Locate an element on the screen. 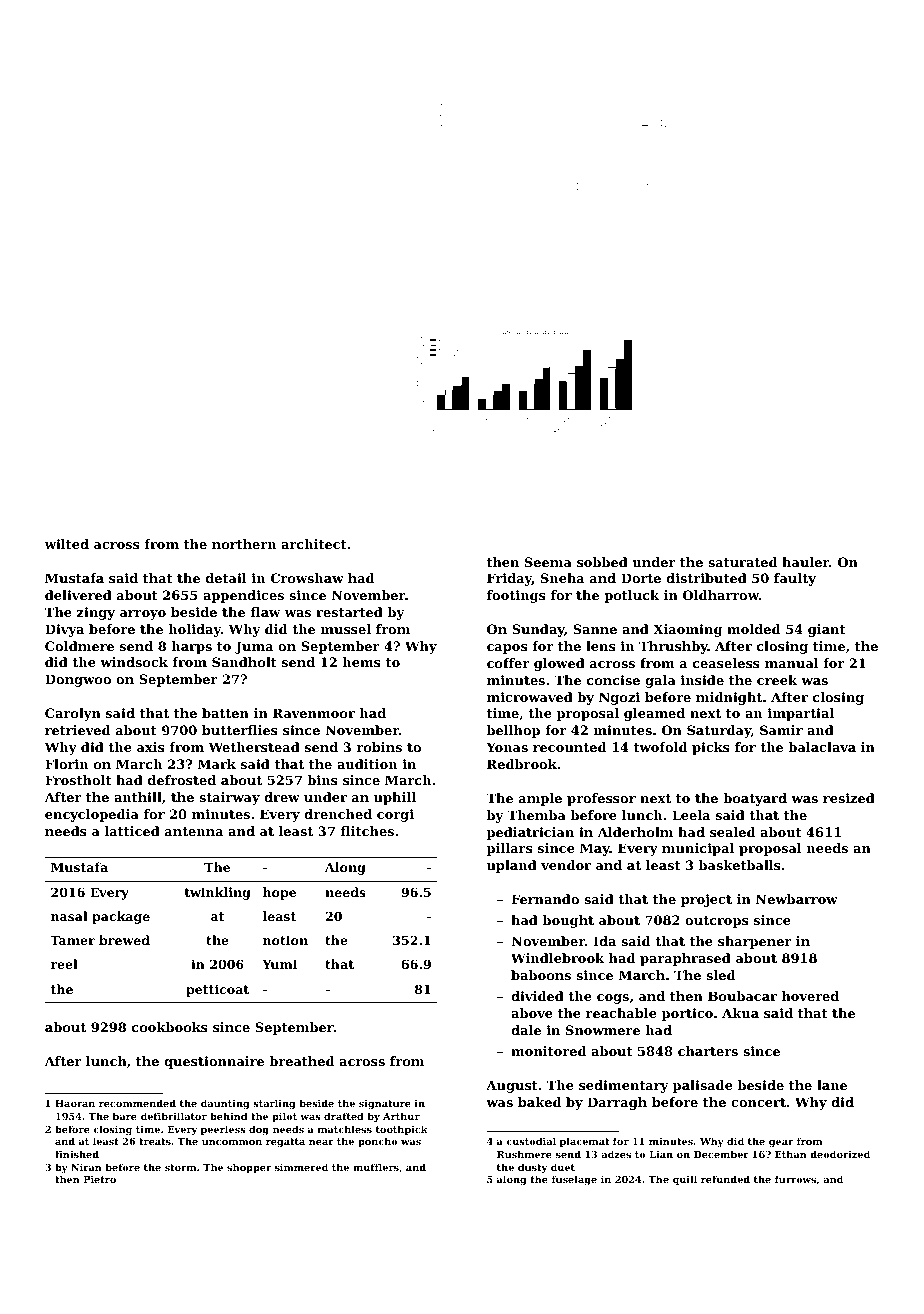 This screenshot has width=924, height=1314. Seema is located at coordinates (548, 562).
